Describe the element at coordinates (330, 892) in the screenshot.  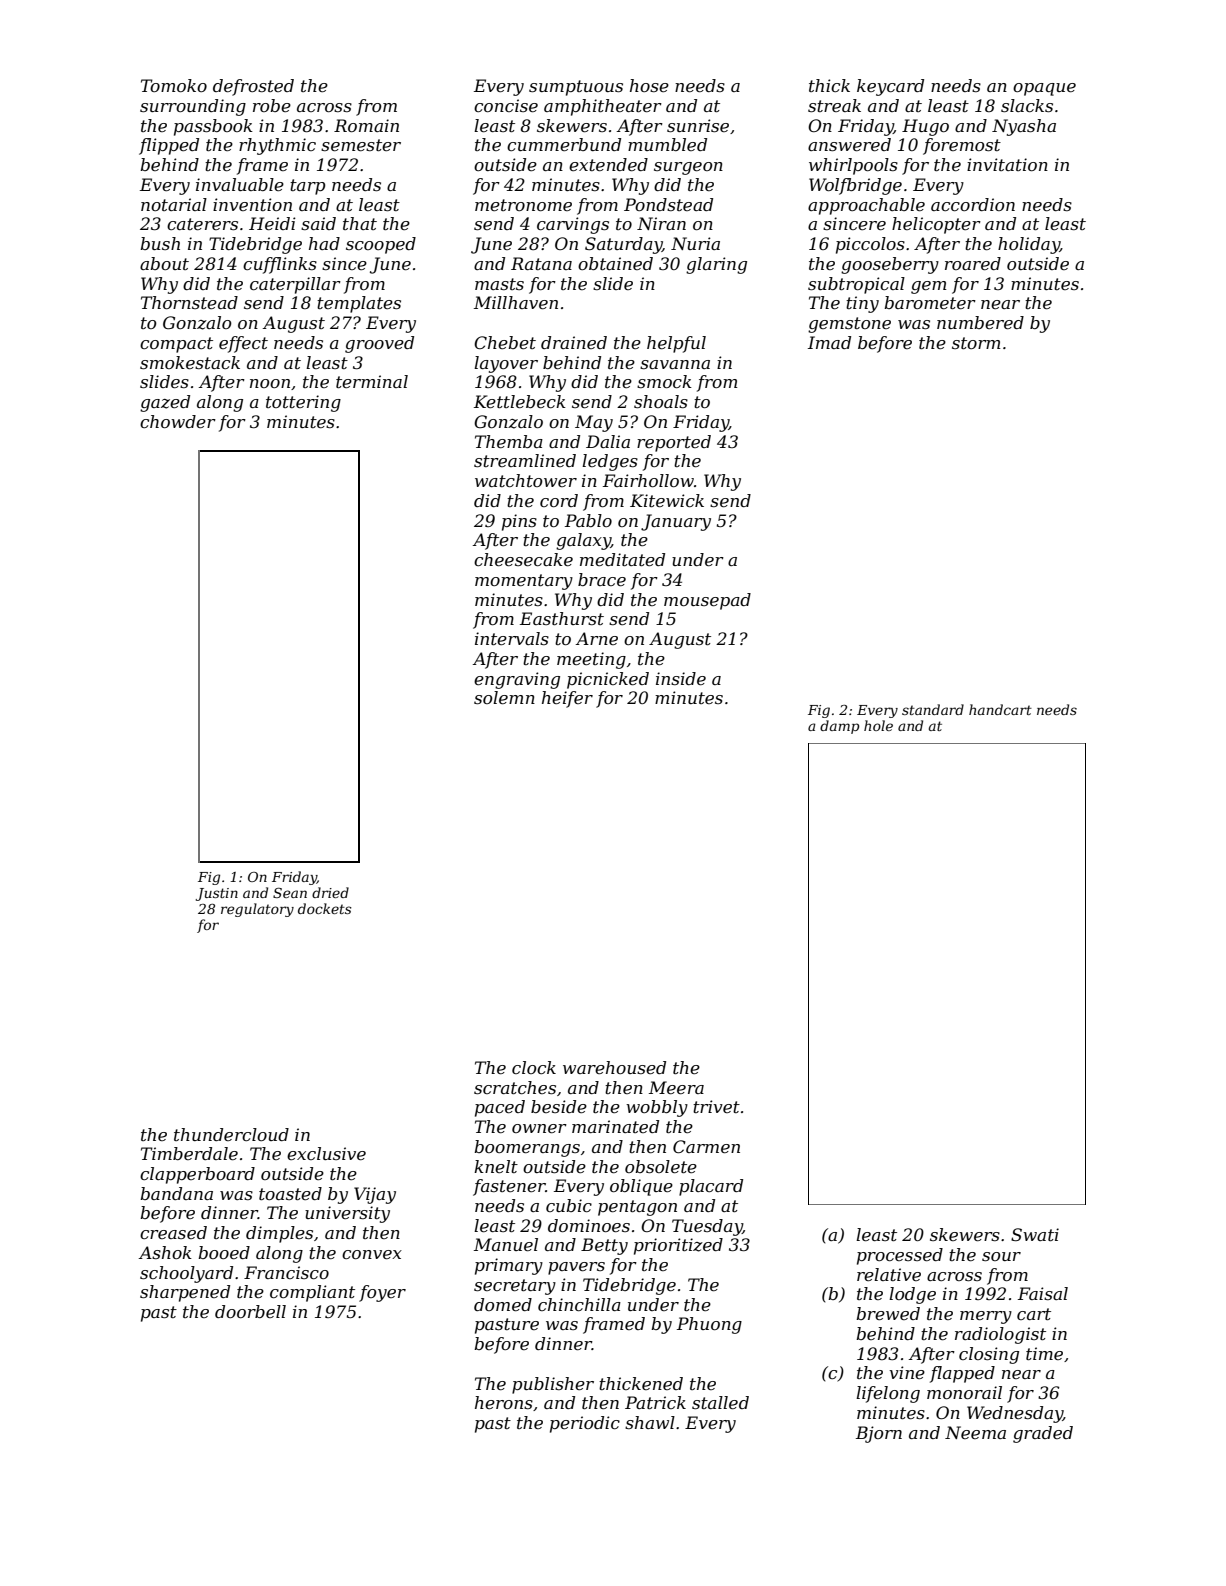
I see `dried` at that location.
